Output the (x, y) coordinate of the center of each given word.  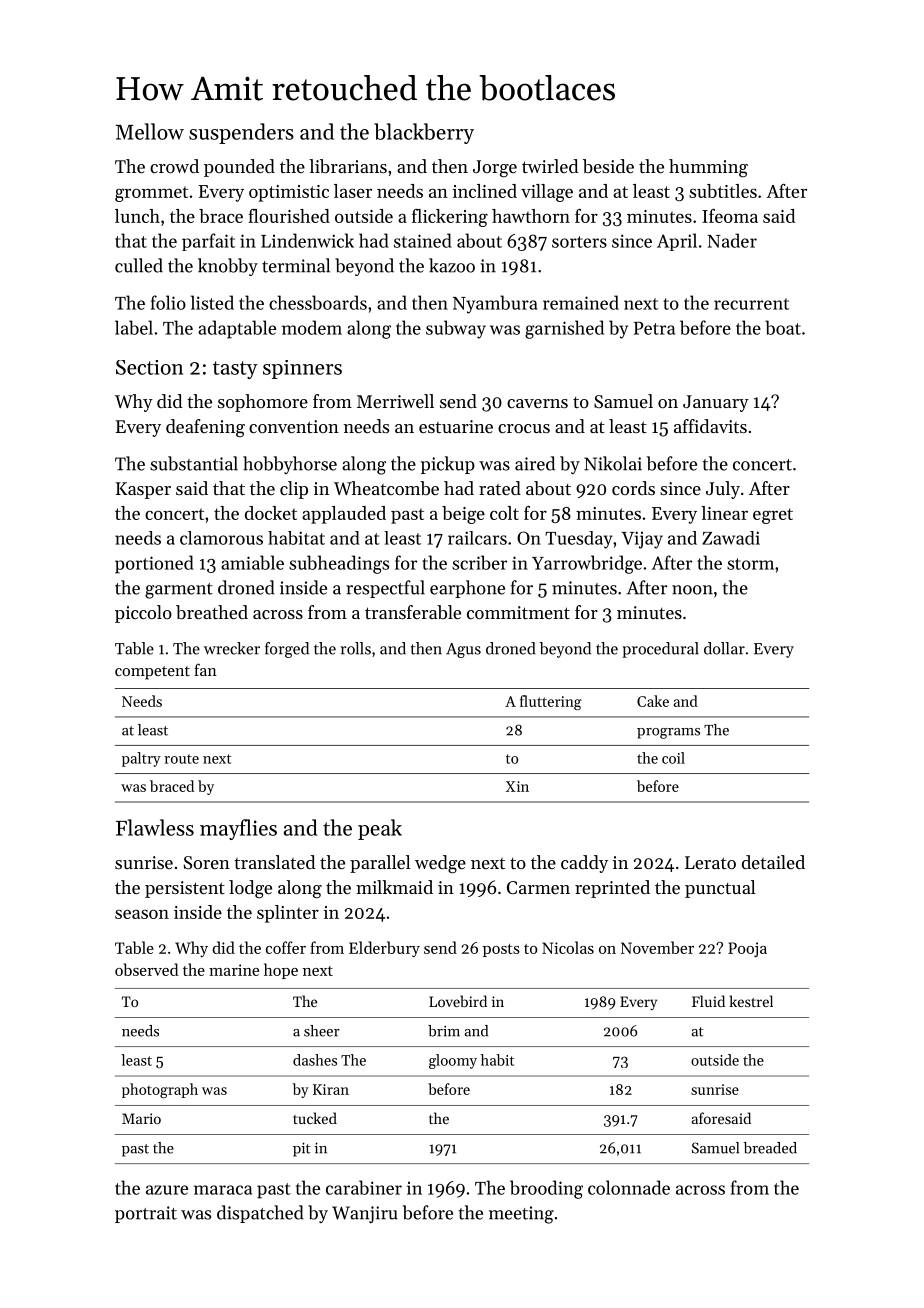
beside (608, 166)
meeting (521, 1215)
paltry (141, 759)
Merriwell (395, 401)
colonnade (629, 1187)
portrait (146, 1214)
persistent (185, 889)
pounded (239, 168)
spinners (302, 369)
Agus (463, 650)
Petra (654, 328)
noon (692, 590)
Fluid (708, 1001)
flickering (450, 218)
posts (501, 950)
